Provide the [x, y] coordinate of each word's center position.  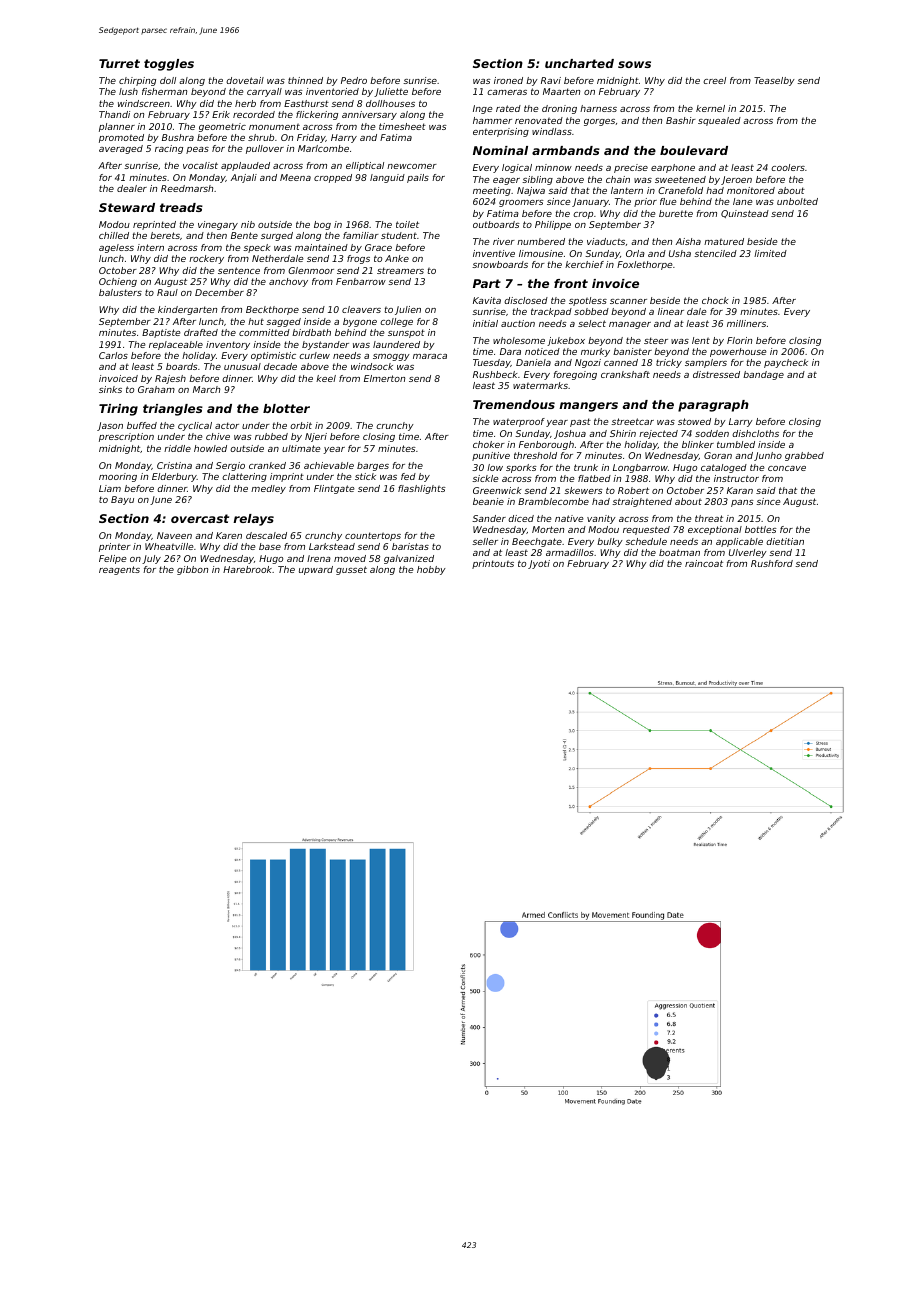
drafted [201, 332]
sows [634, 64]
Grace [378, 247]
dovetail [245, 80]
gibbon [192, 570]
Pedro [354, 80]
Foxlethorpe [645, 265]
